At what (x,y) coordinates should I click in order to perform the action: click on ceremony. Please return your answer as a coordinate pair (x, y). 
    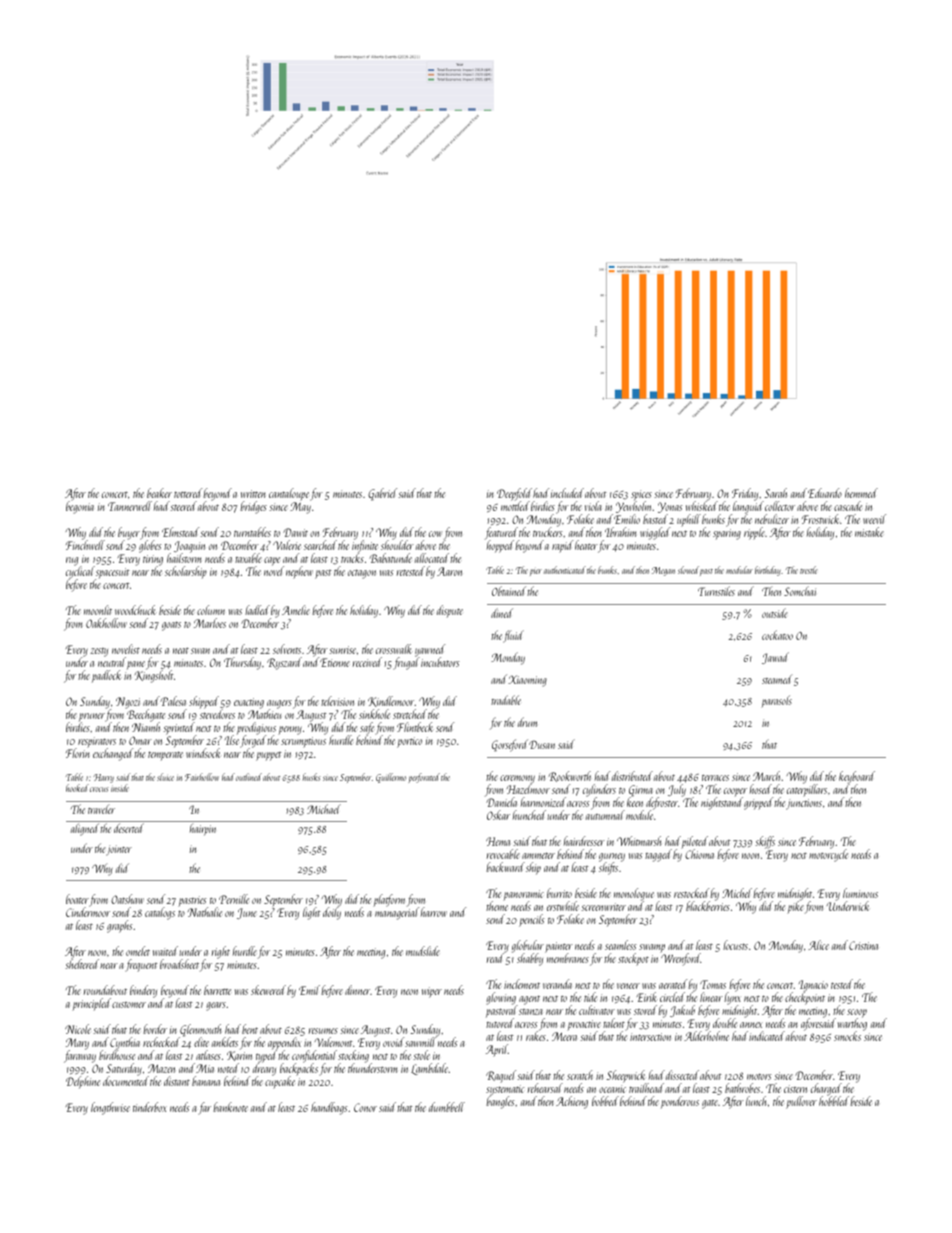
    Looking at the image, I should click on (517, 780).
